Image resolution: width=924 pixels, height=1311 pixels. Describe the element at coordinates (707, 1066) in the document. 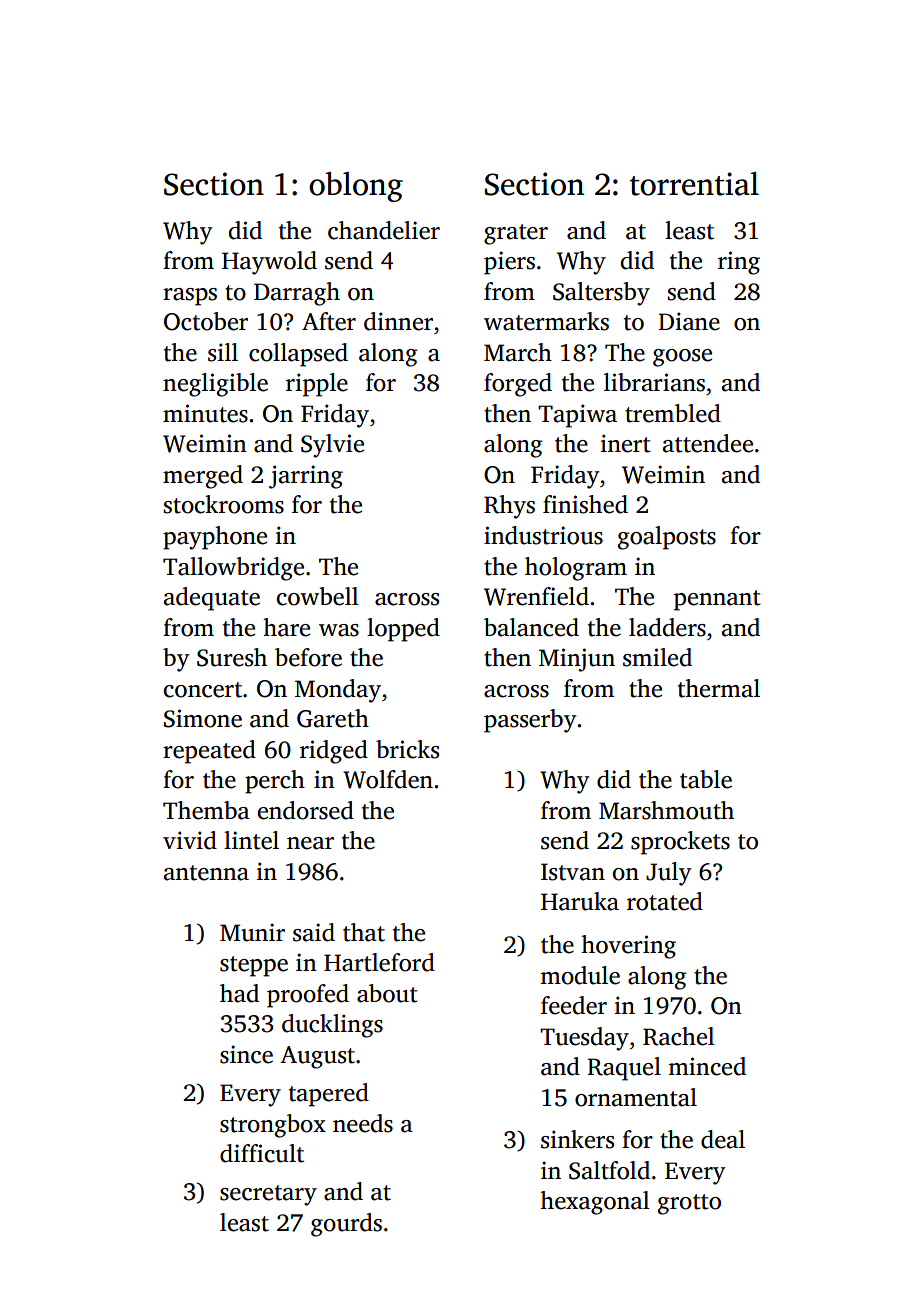

I see `minced` at that location.
